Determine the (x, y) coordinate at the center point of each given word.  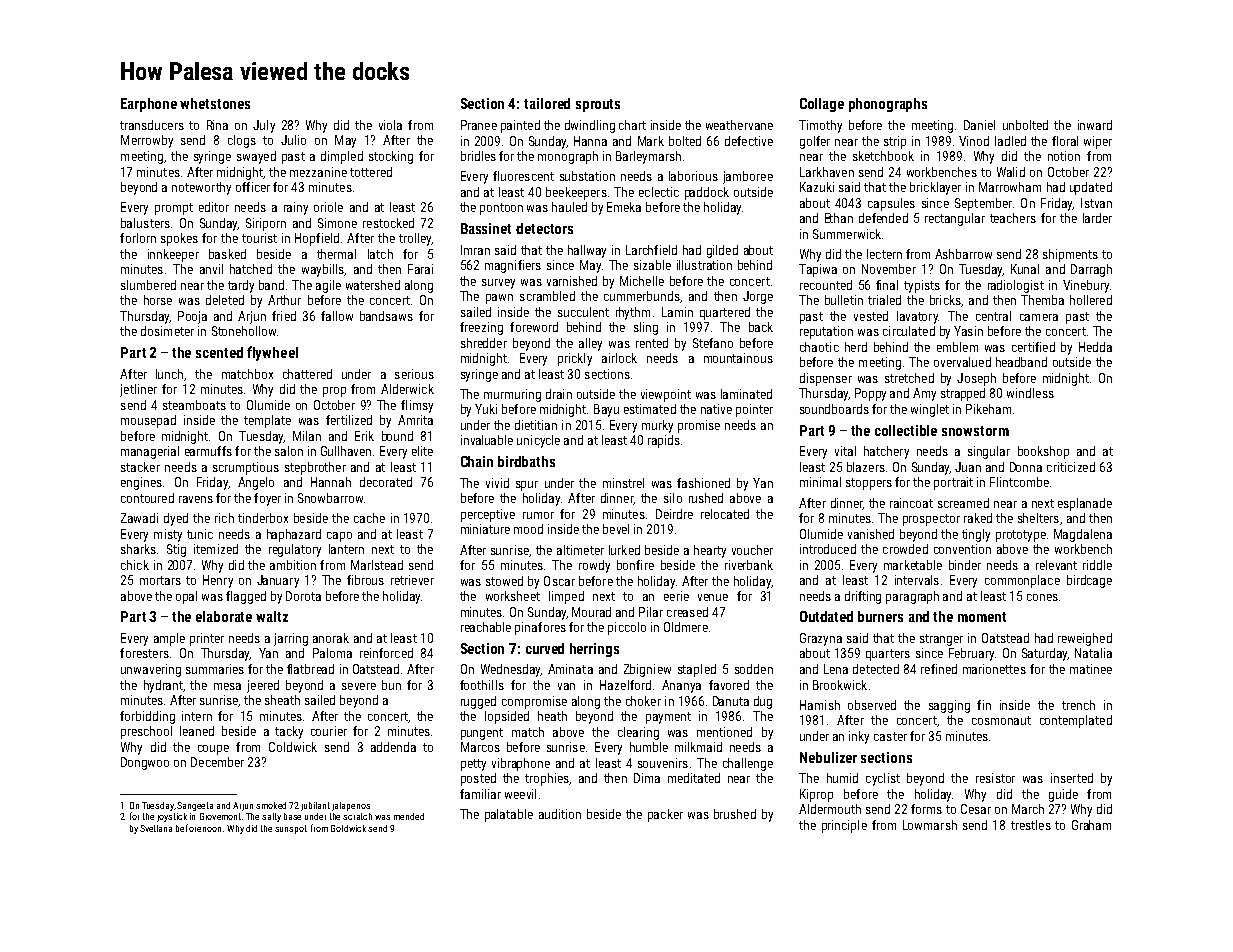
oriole (328, 207)
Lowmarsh (930, 825)
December (217, 762)
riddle (1097, 565)
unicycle (538, 441)
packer (665, 815)
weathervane (739, 125)
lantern (346, 549)
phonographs (888, 105)
